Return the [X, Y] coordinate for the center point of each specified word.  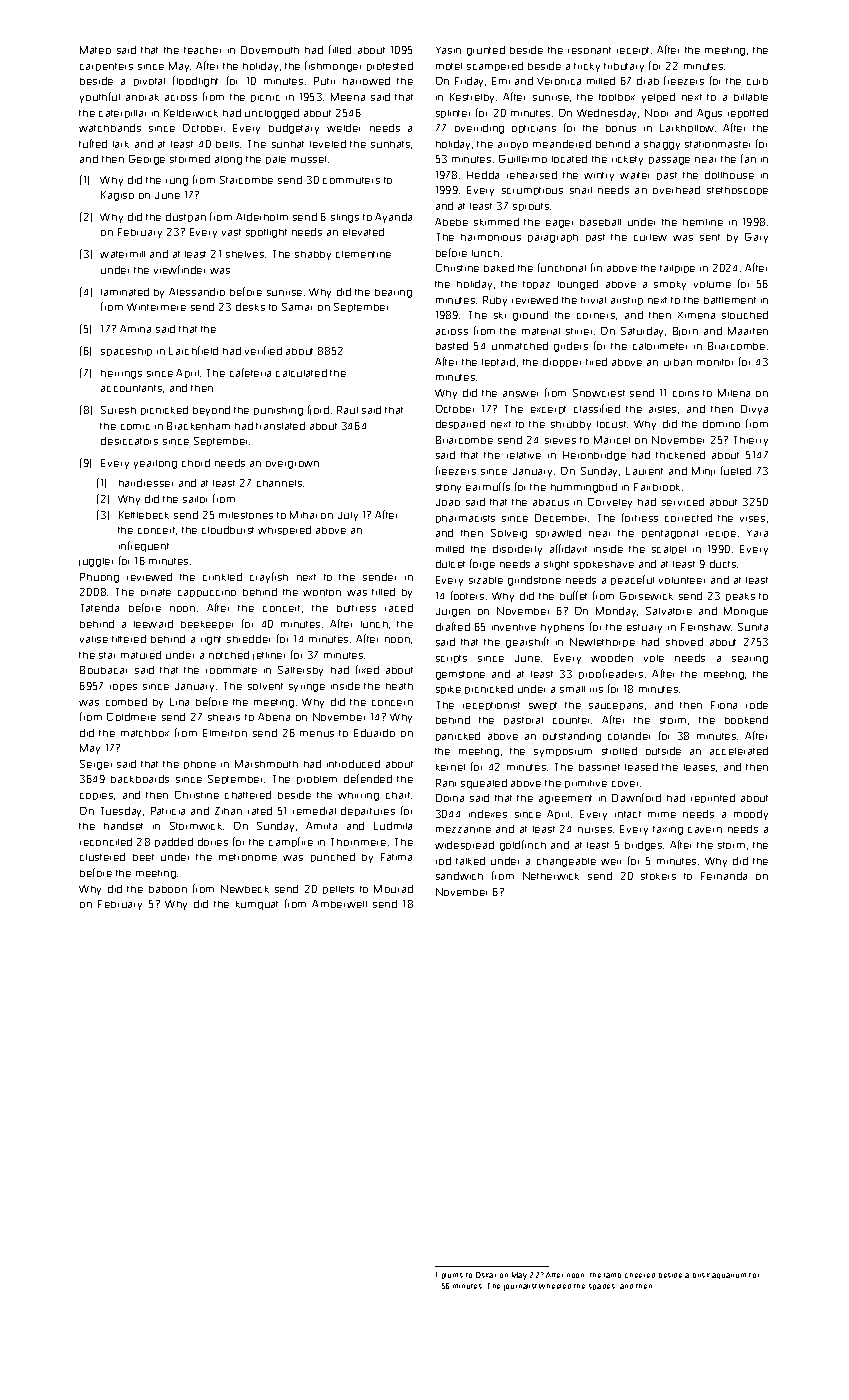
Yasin [448, 50]
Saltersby [300, 671]
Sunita [753, 627]
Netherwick [551, 876]
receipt [633, 51]
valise [94, 639]
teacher [202, 50]
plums [452, 1276]
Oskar [486, 1275]
